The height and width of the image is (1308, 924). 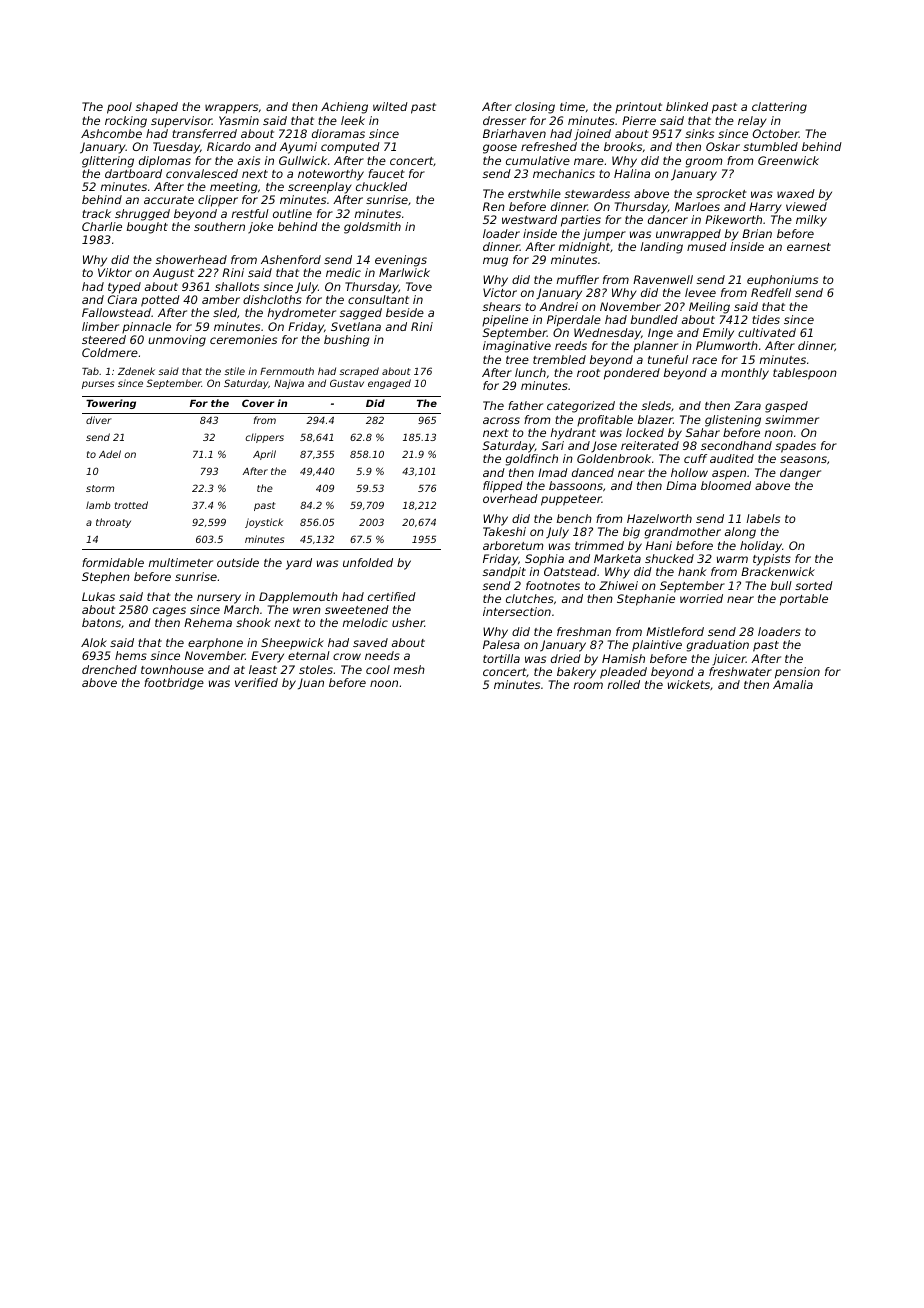 What do you see at coordinates (231, 109) in the image?
I see `wrappers` at bounding box center [231, 109].
